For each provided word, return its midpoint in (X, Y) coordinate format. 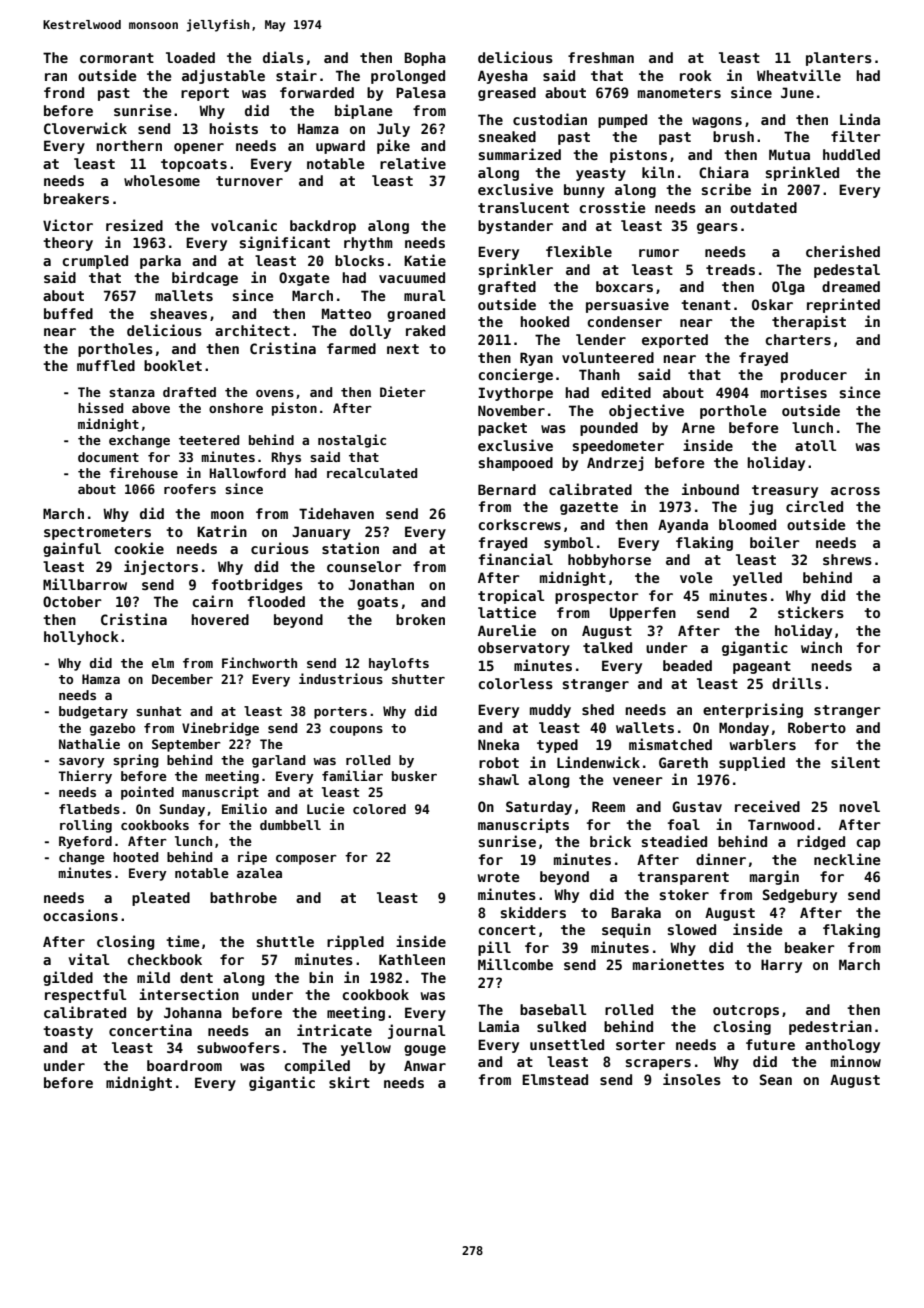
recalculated (372, 473)
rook (696, 75)
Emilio (244, 808)
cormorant (117, 58)
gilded (68, 978)
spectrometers (97, 533)
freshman (601, 57)
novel (859, 806)
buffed (68, 313)
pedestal (847, 271)
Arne (698, 427)
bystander (515, 227)
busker (414, 776)
